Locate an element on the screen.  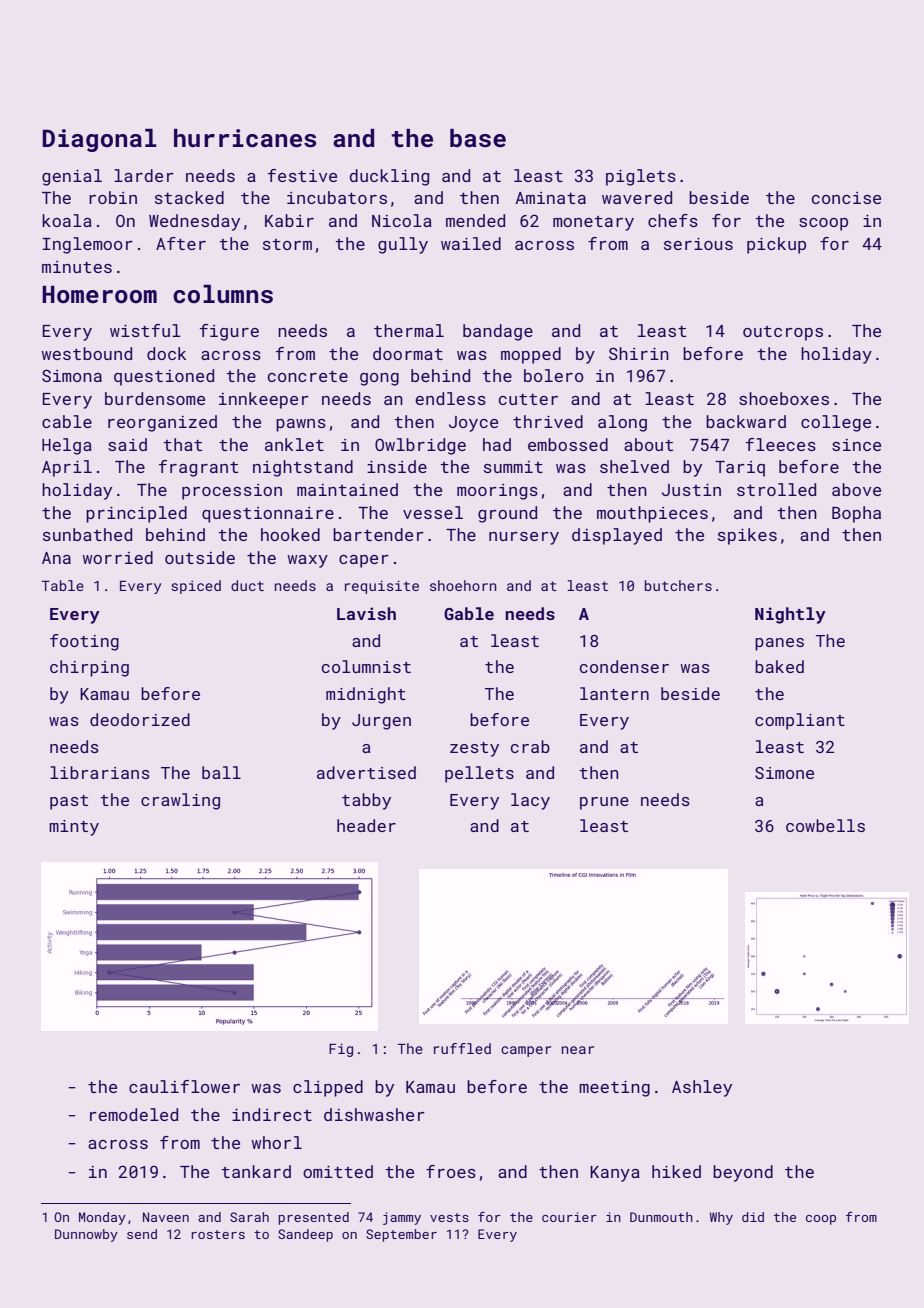
Diagonal is located at coordinates (99, 140).
